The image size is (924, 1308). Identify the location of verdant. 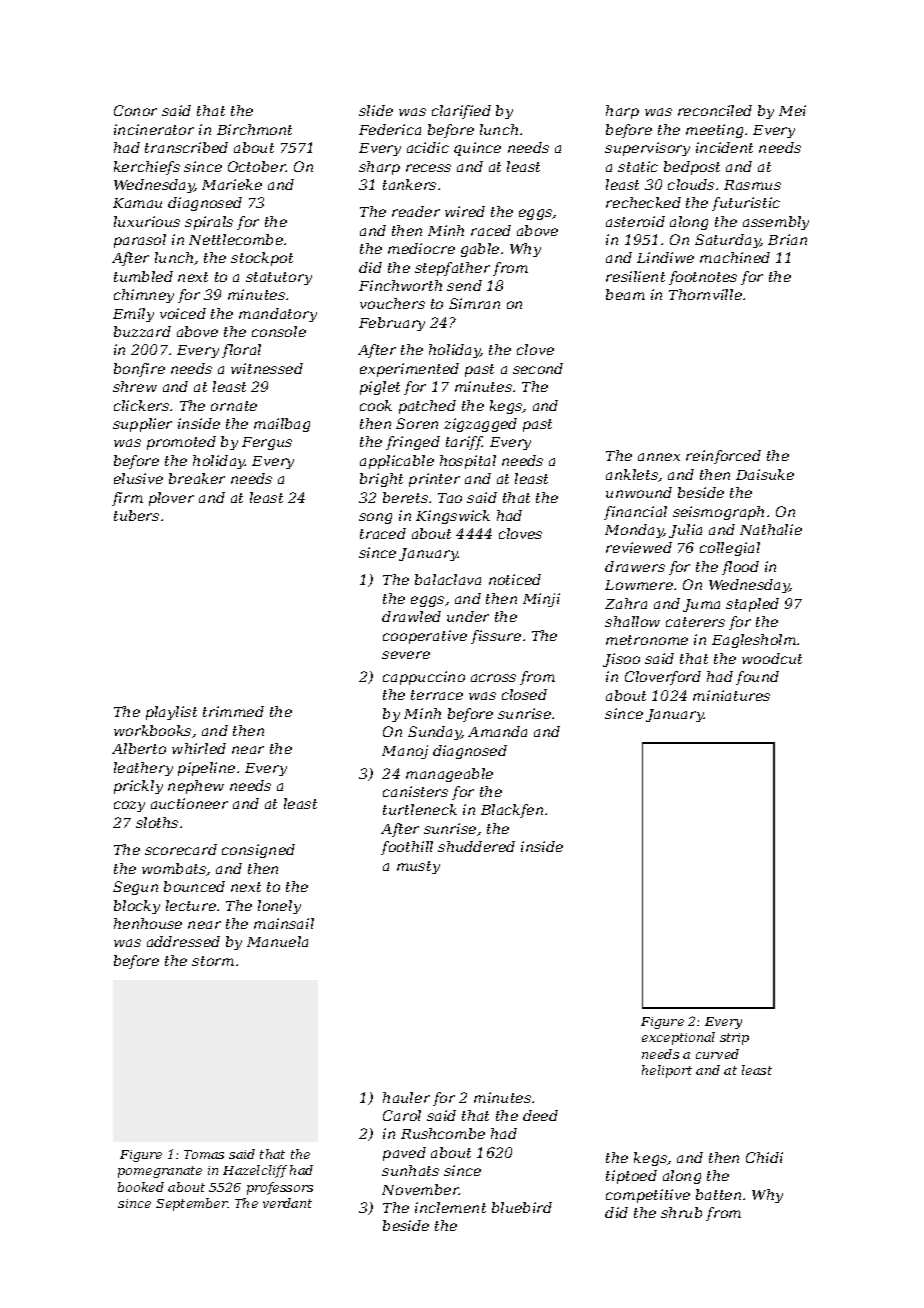
(287, 1203).
